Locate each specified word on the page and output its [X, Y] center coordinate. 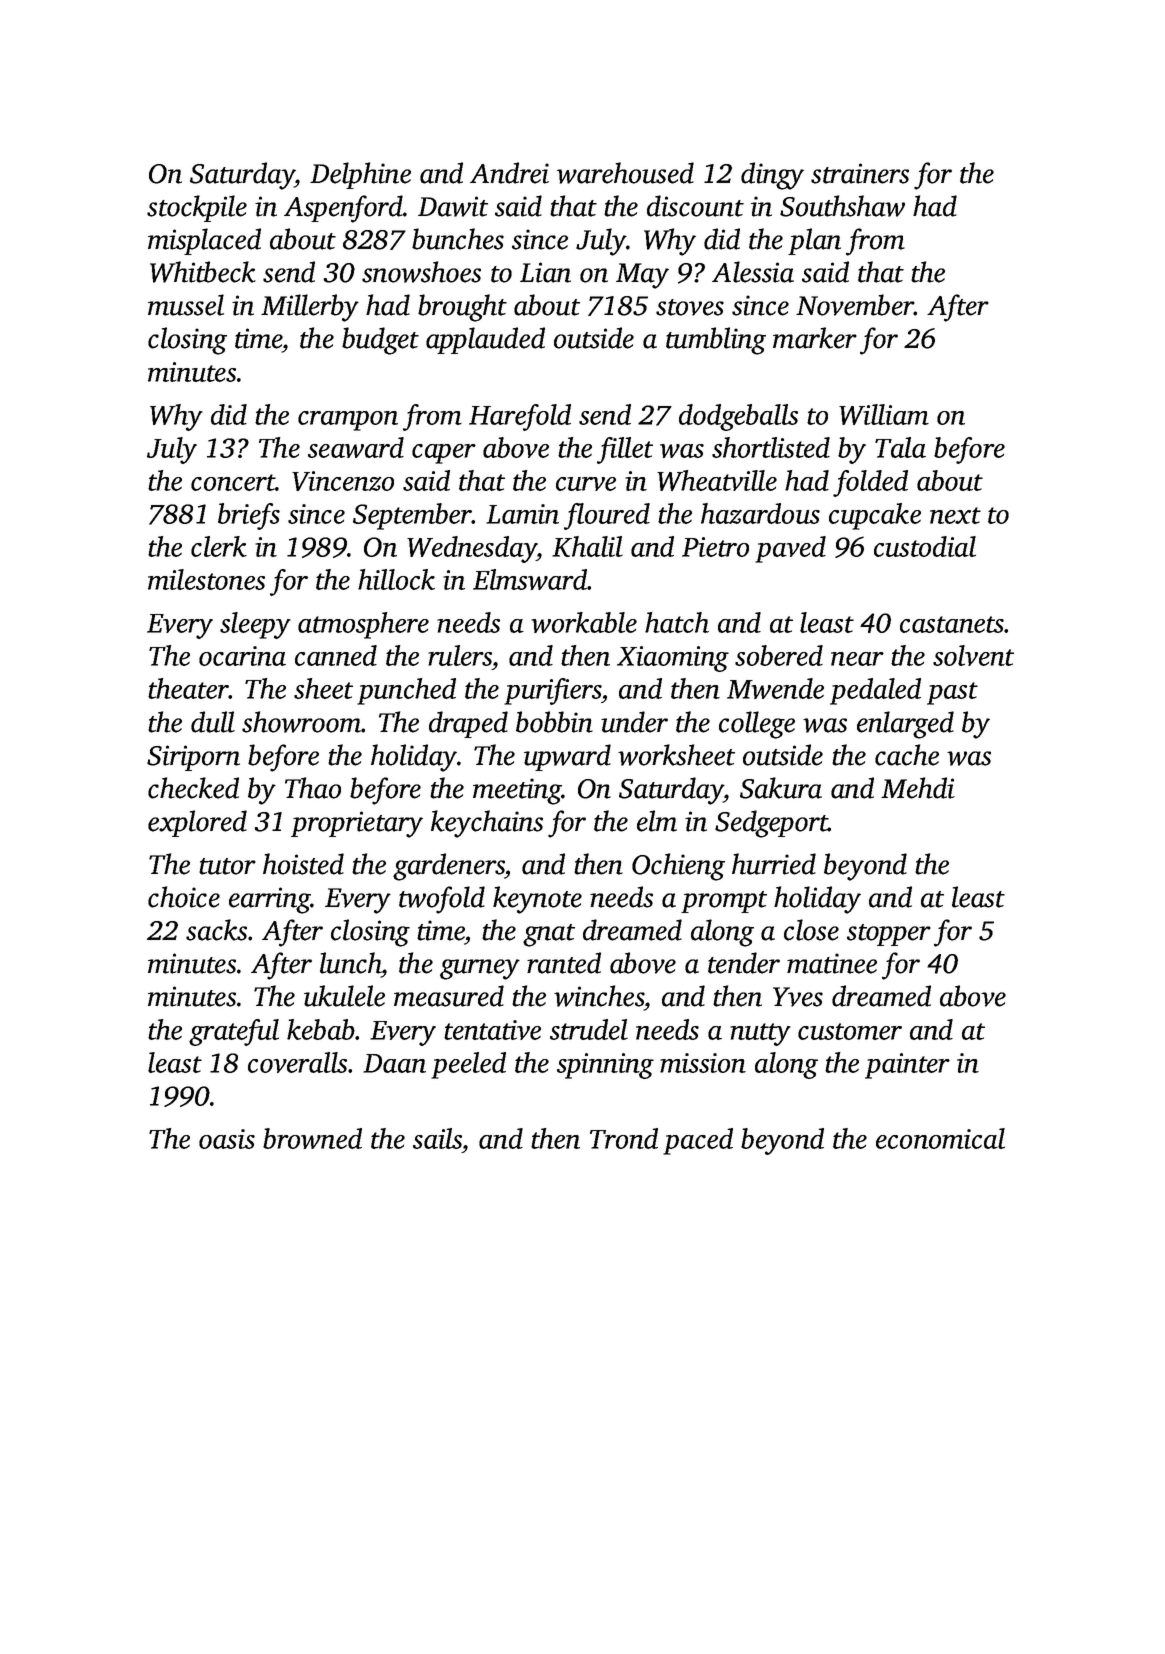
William [884, 414]
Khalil [587, 546]
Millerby [310, 308]
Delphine [360, 175]
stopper [889, 935]
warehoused [625, 173]
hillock [396, 579]
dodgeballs [738, 417]
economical [940, 1138]
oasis [227, 1139]
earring [270, 900]
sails [437, 1138]
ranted [564, 963]
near [857, 659]
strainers [860, 173]
